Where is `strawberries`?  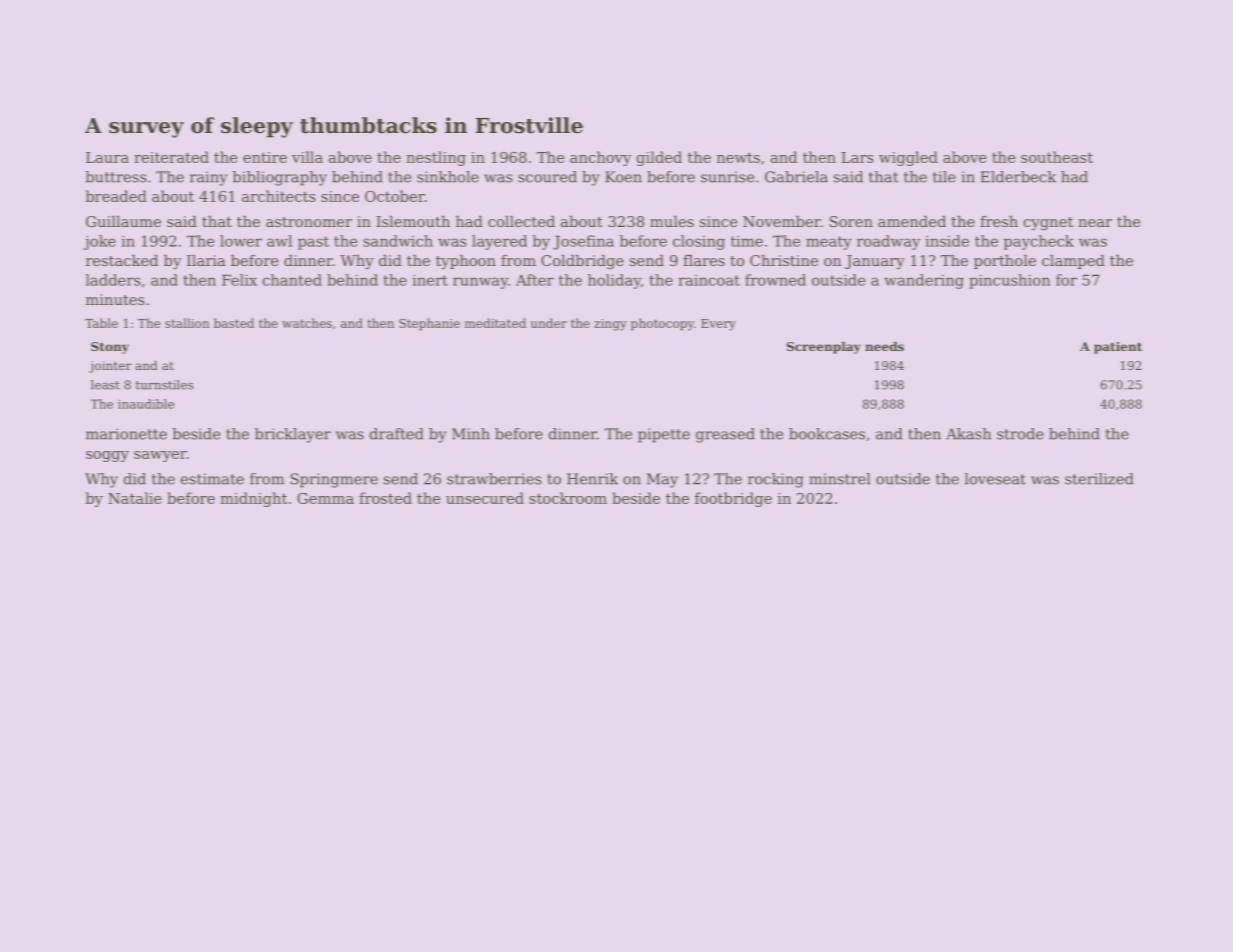 strawberries is located at coordinates (494, 479).
